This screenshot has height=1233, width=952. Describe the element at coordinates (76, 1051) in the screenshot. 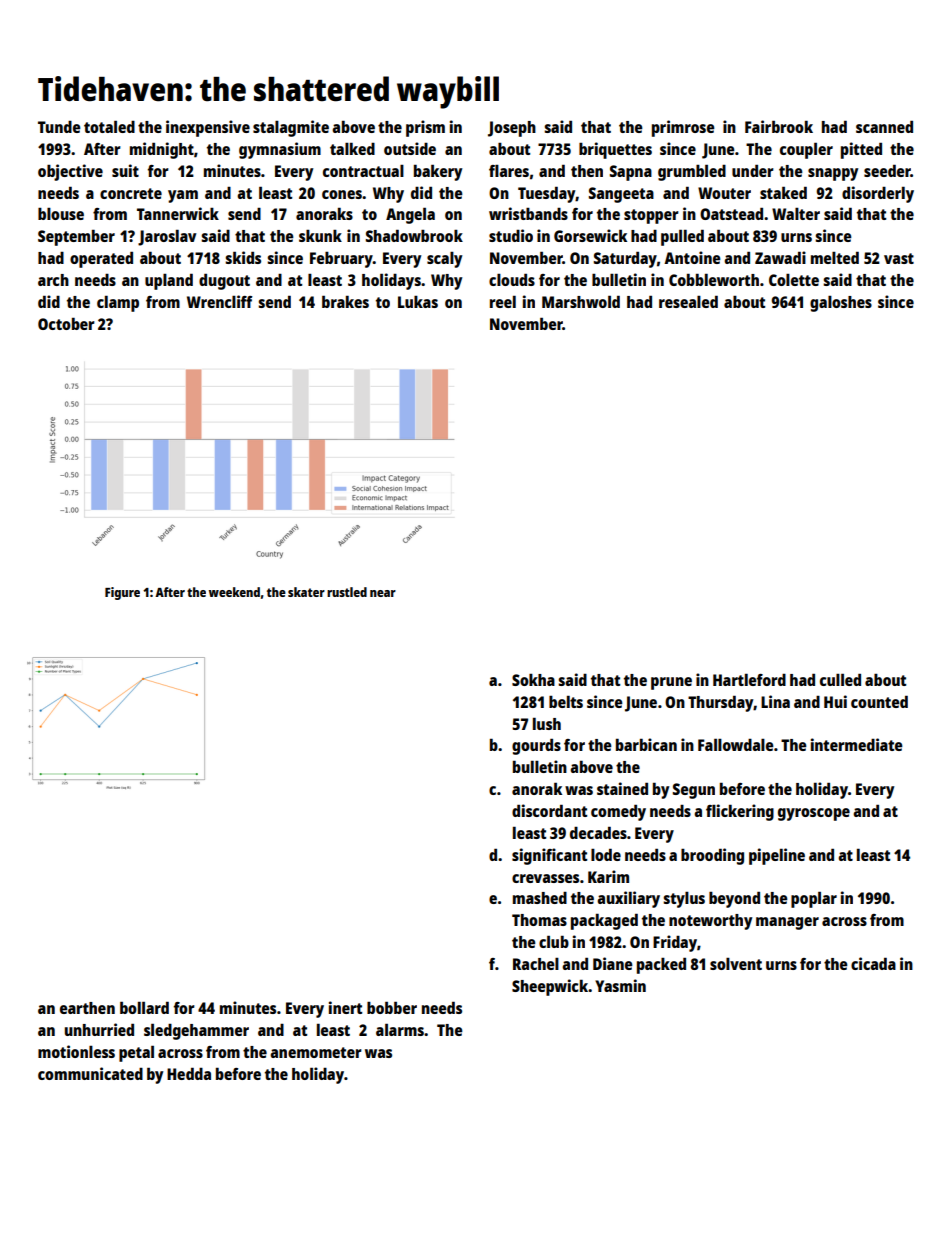

I see `motionless` at that location.
